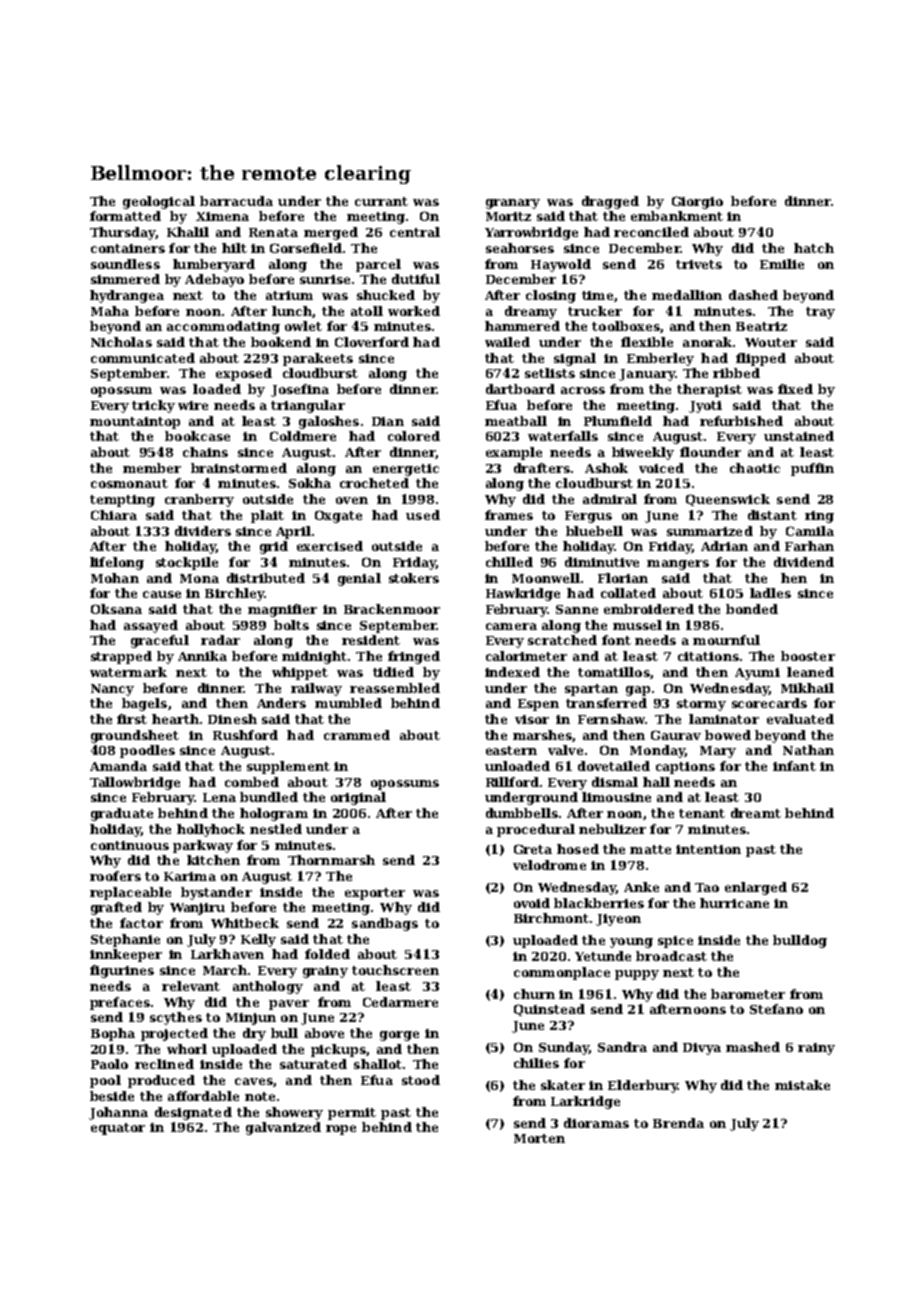 The width and height of the document is (924, 1311). I want to click on captions, so click(685, 768).
